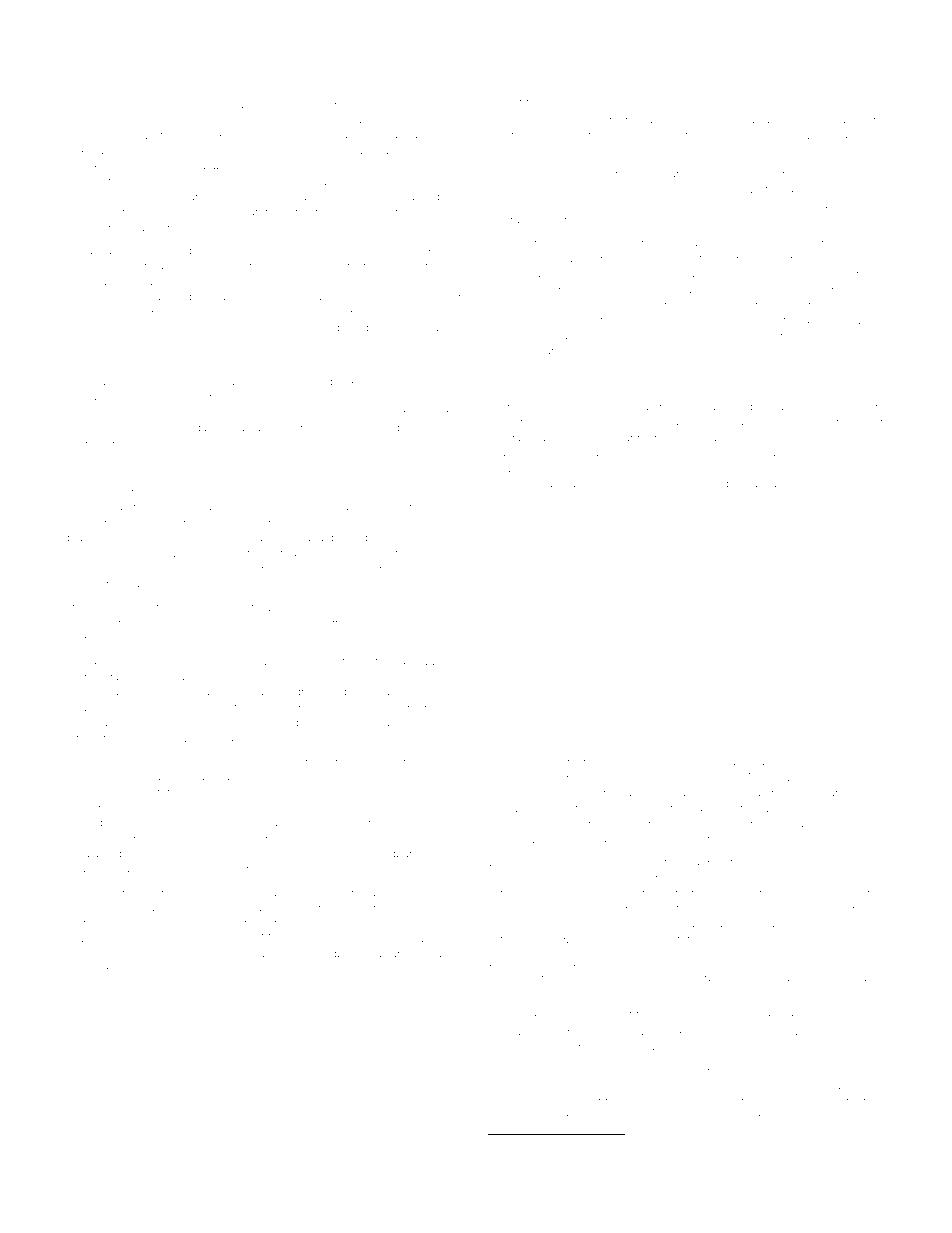  Describe the element at coordinates (675, 408) in the screenshot. I see `precious` at that location.
